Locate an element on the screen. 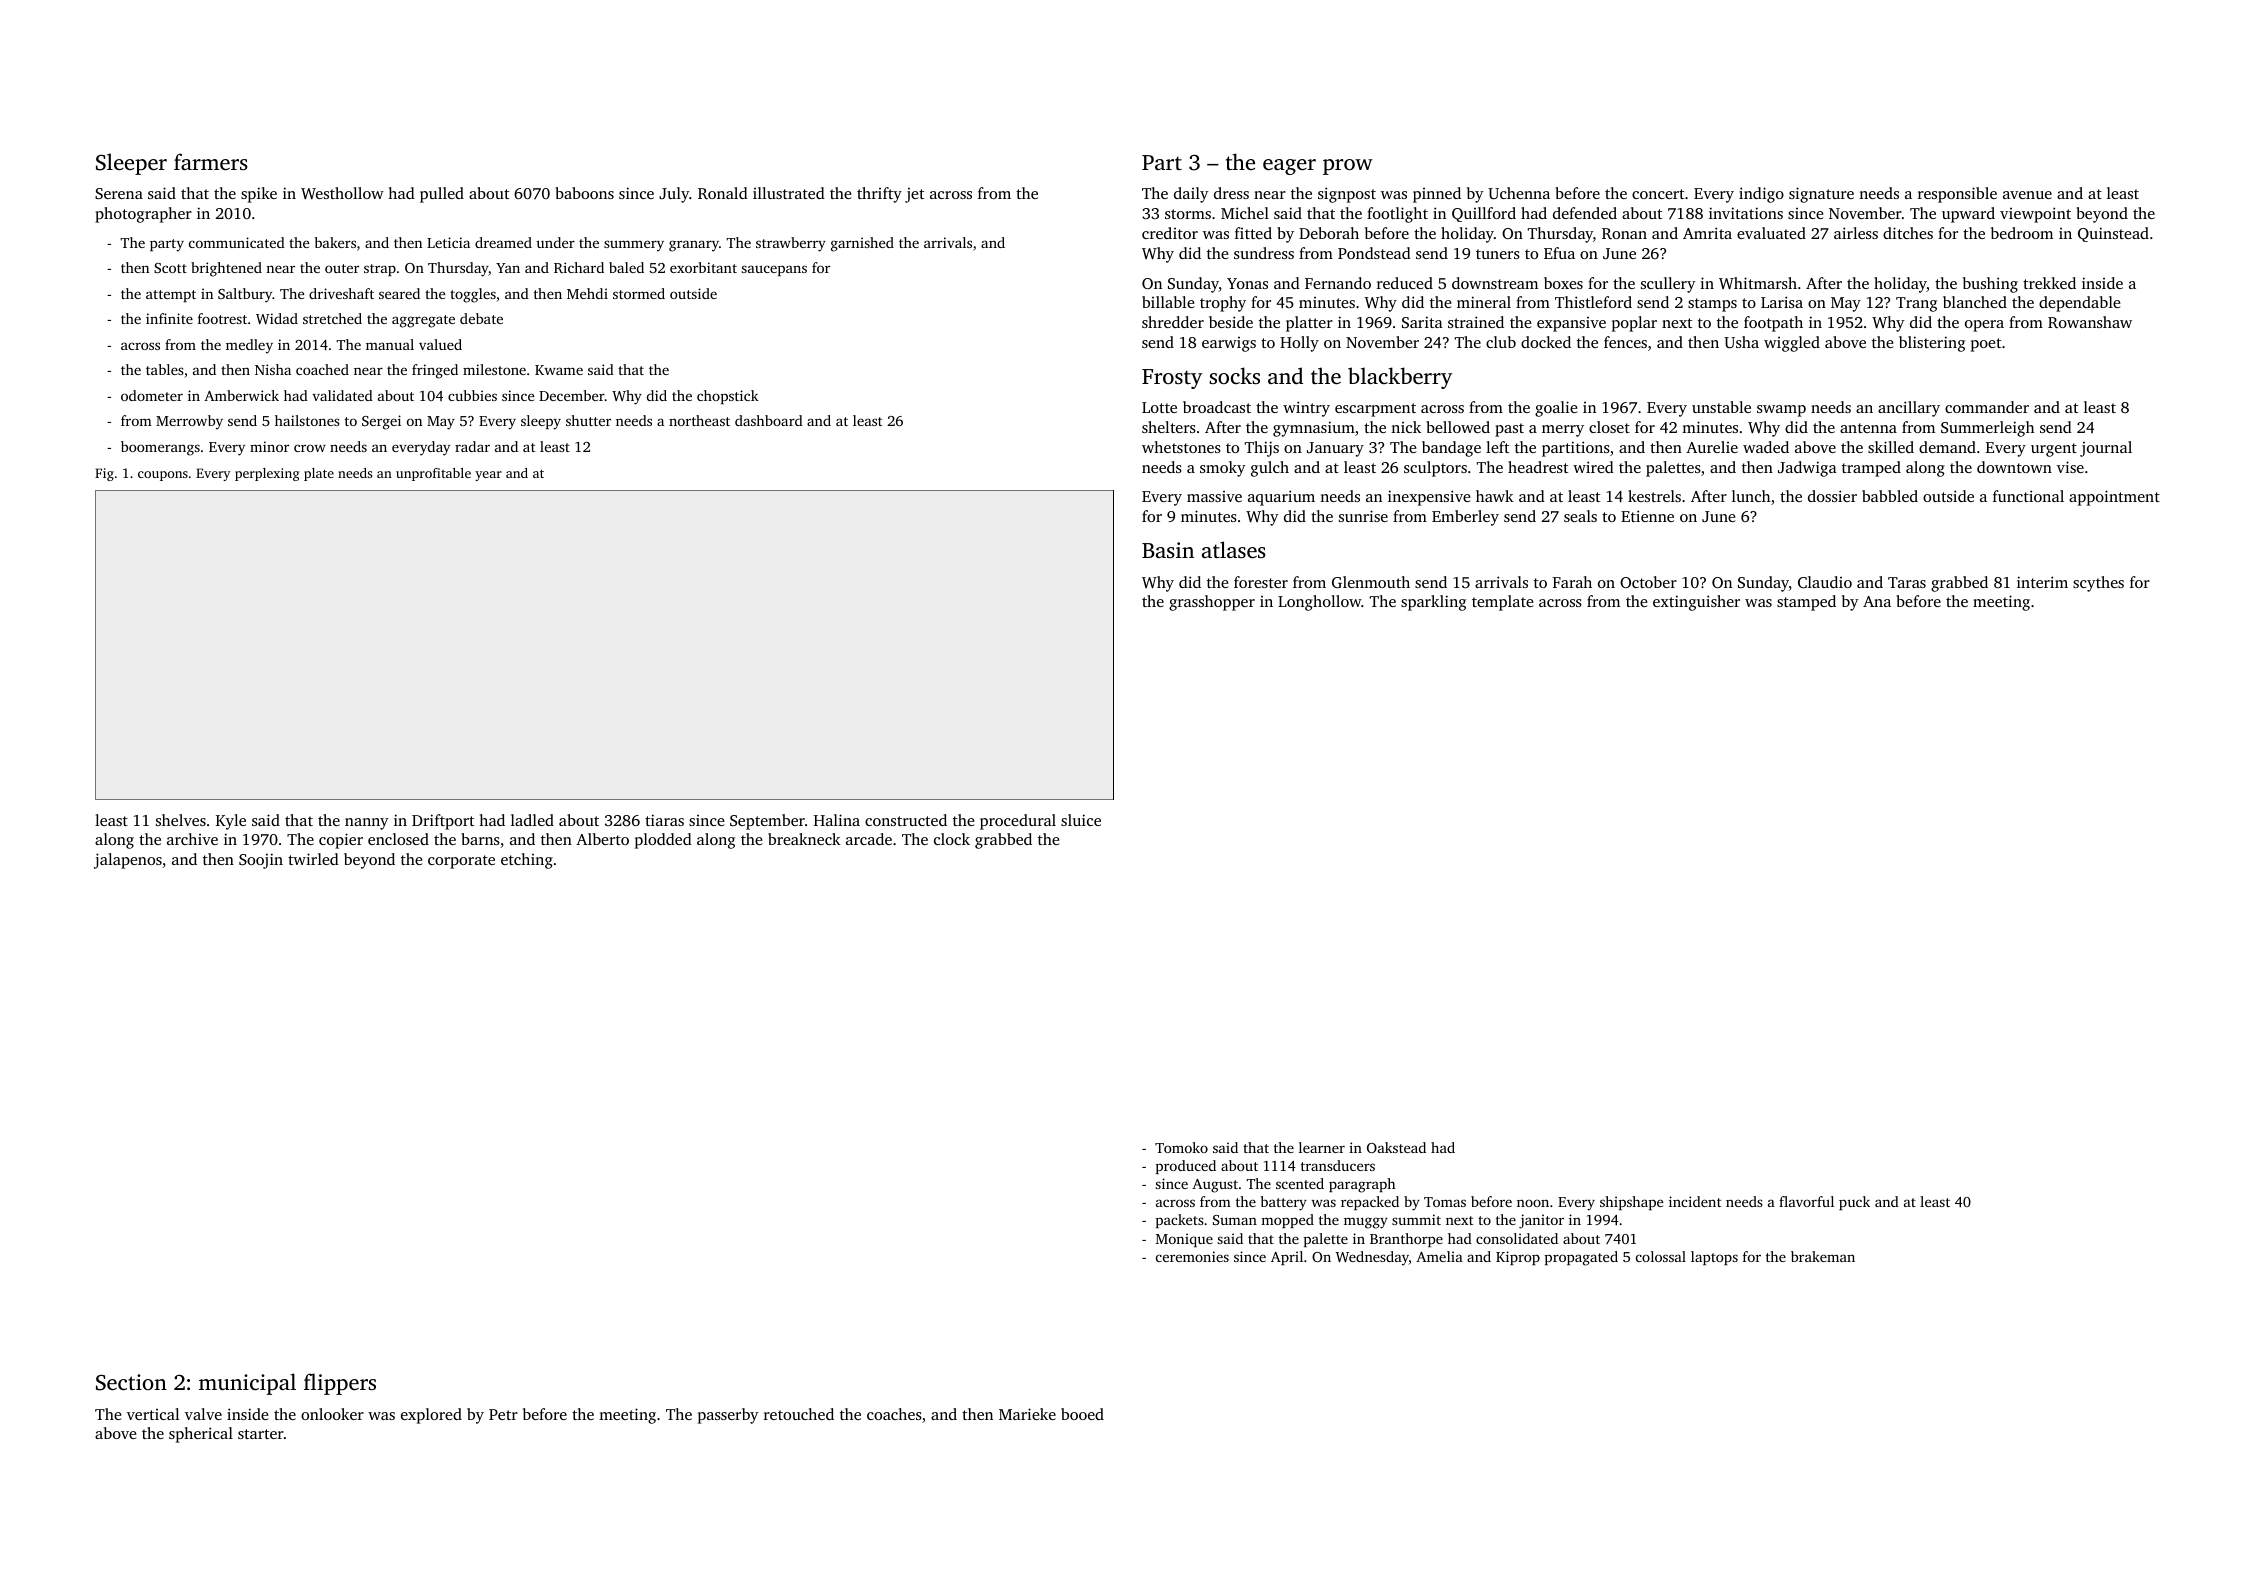 This screenshot has width=2256, height=1595. Tomoko is located at coordinates (1181, 1147).
